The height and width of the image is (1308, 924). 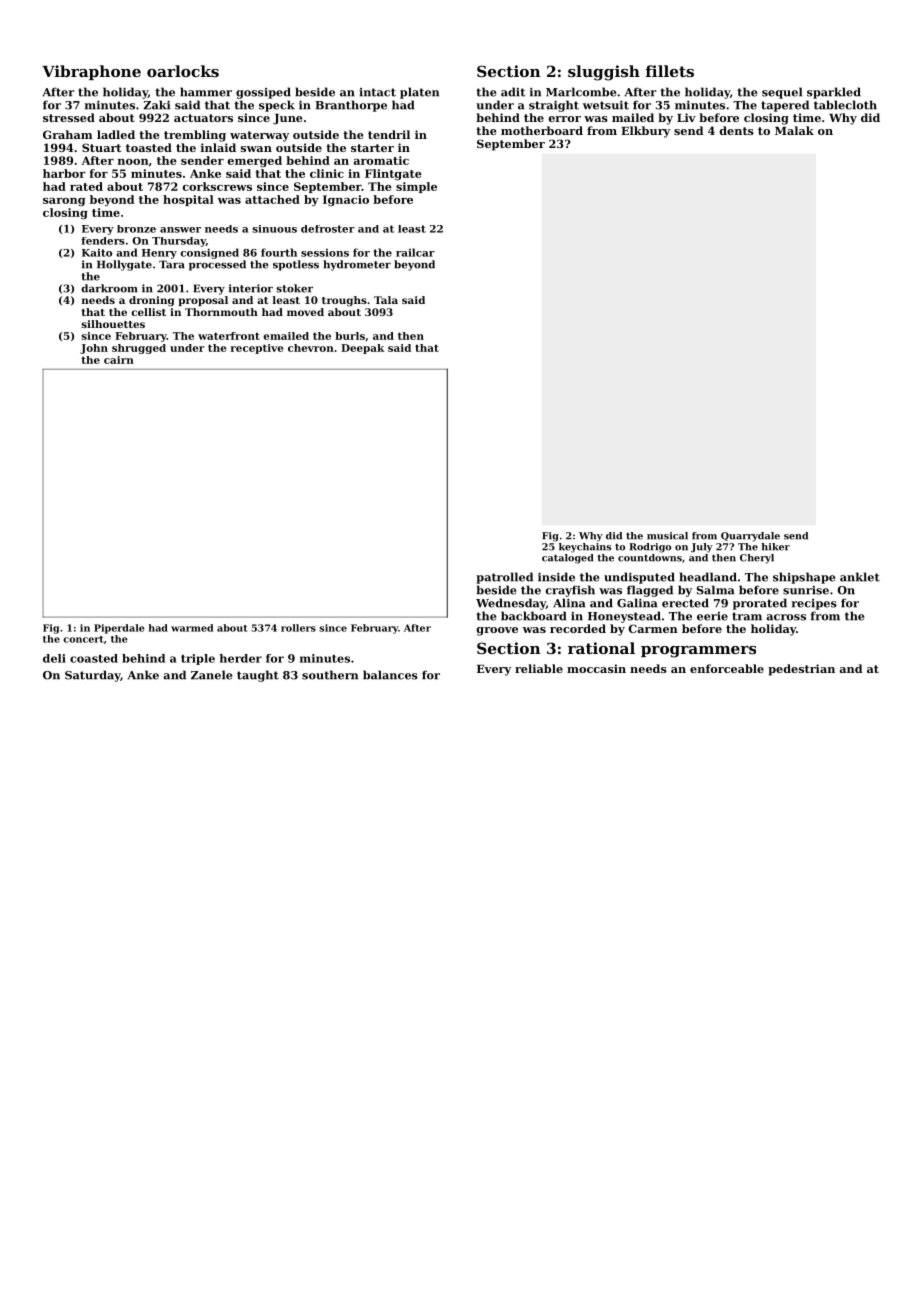 What do you see at coordinates (794, 130) in the image?
I see `Malak` at bounding box center [794, 130].
